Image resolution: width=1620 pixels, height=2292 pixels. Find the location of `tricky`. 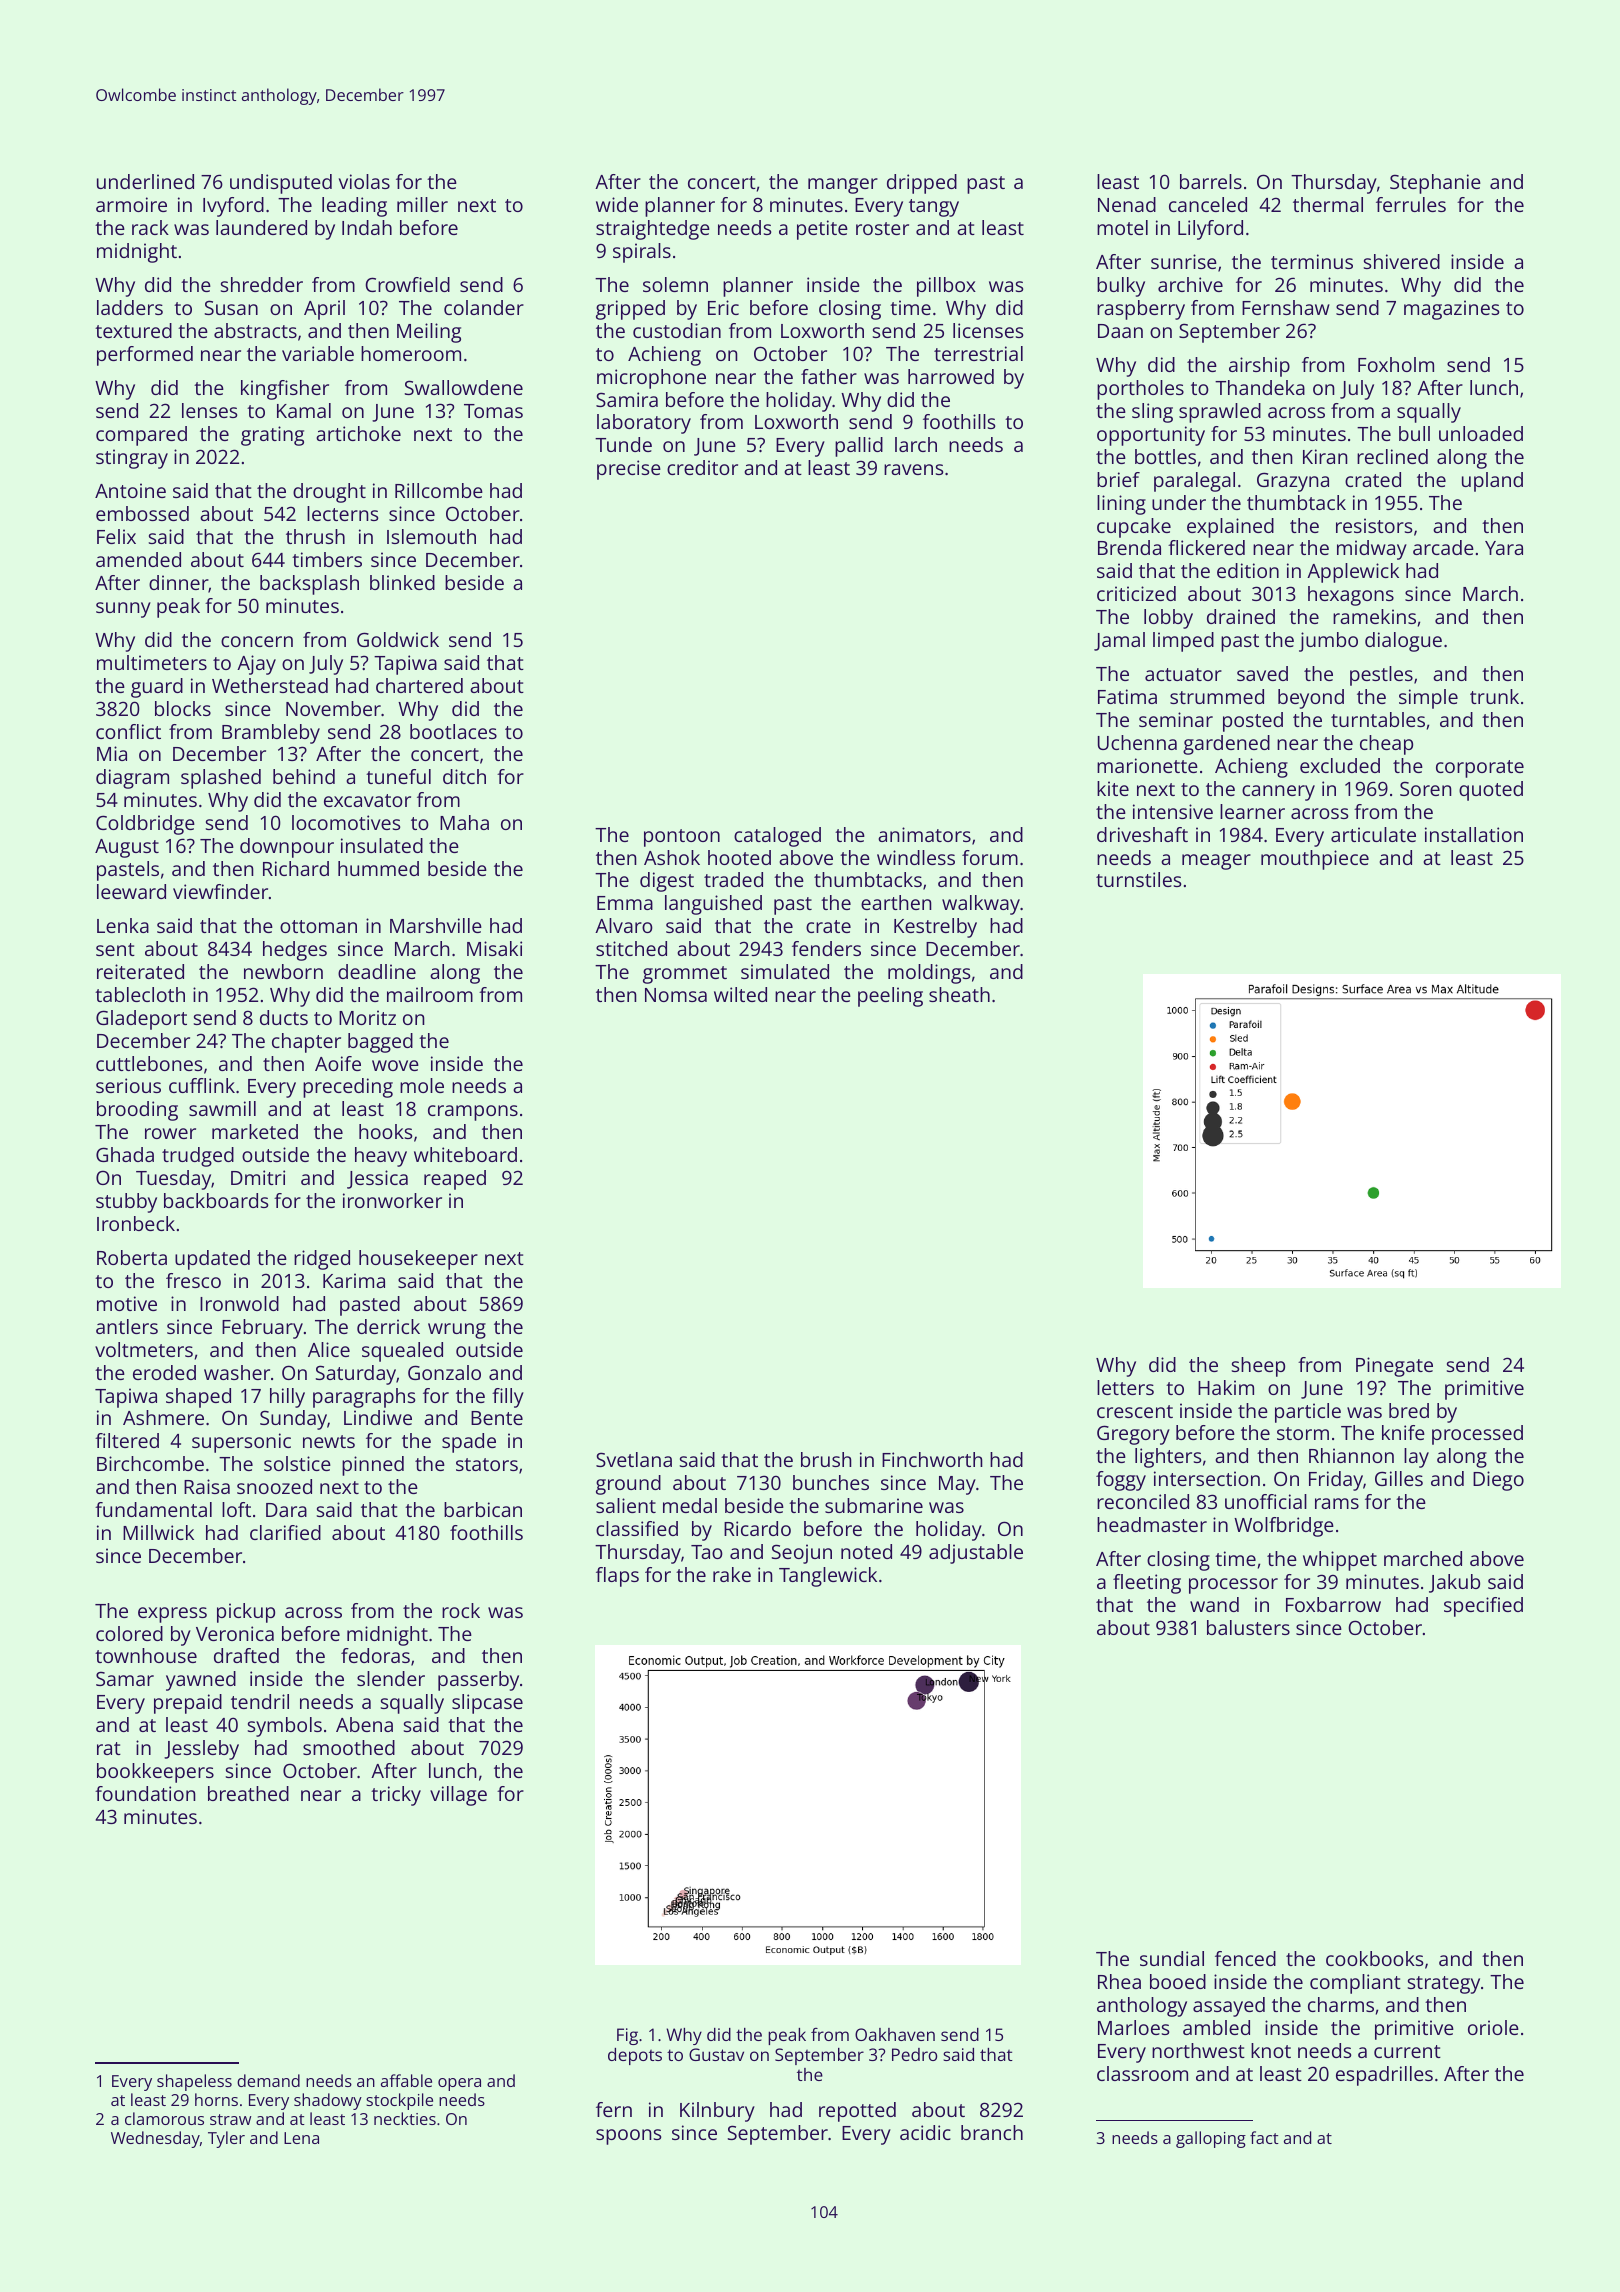

tricky is located at coordinates (396, 1796).
